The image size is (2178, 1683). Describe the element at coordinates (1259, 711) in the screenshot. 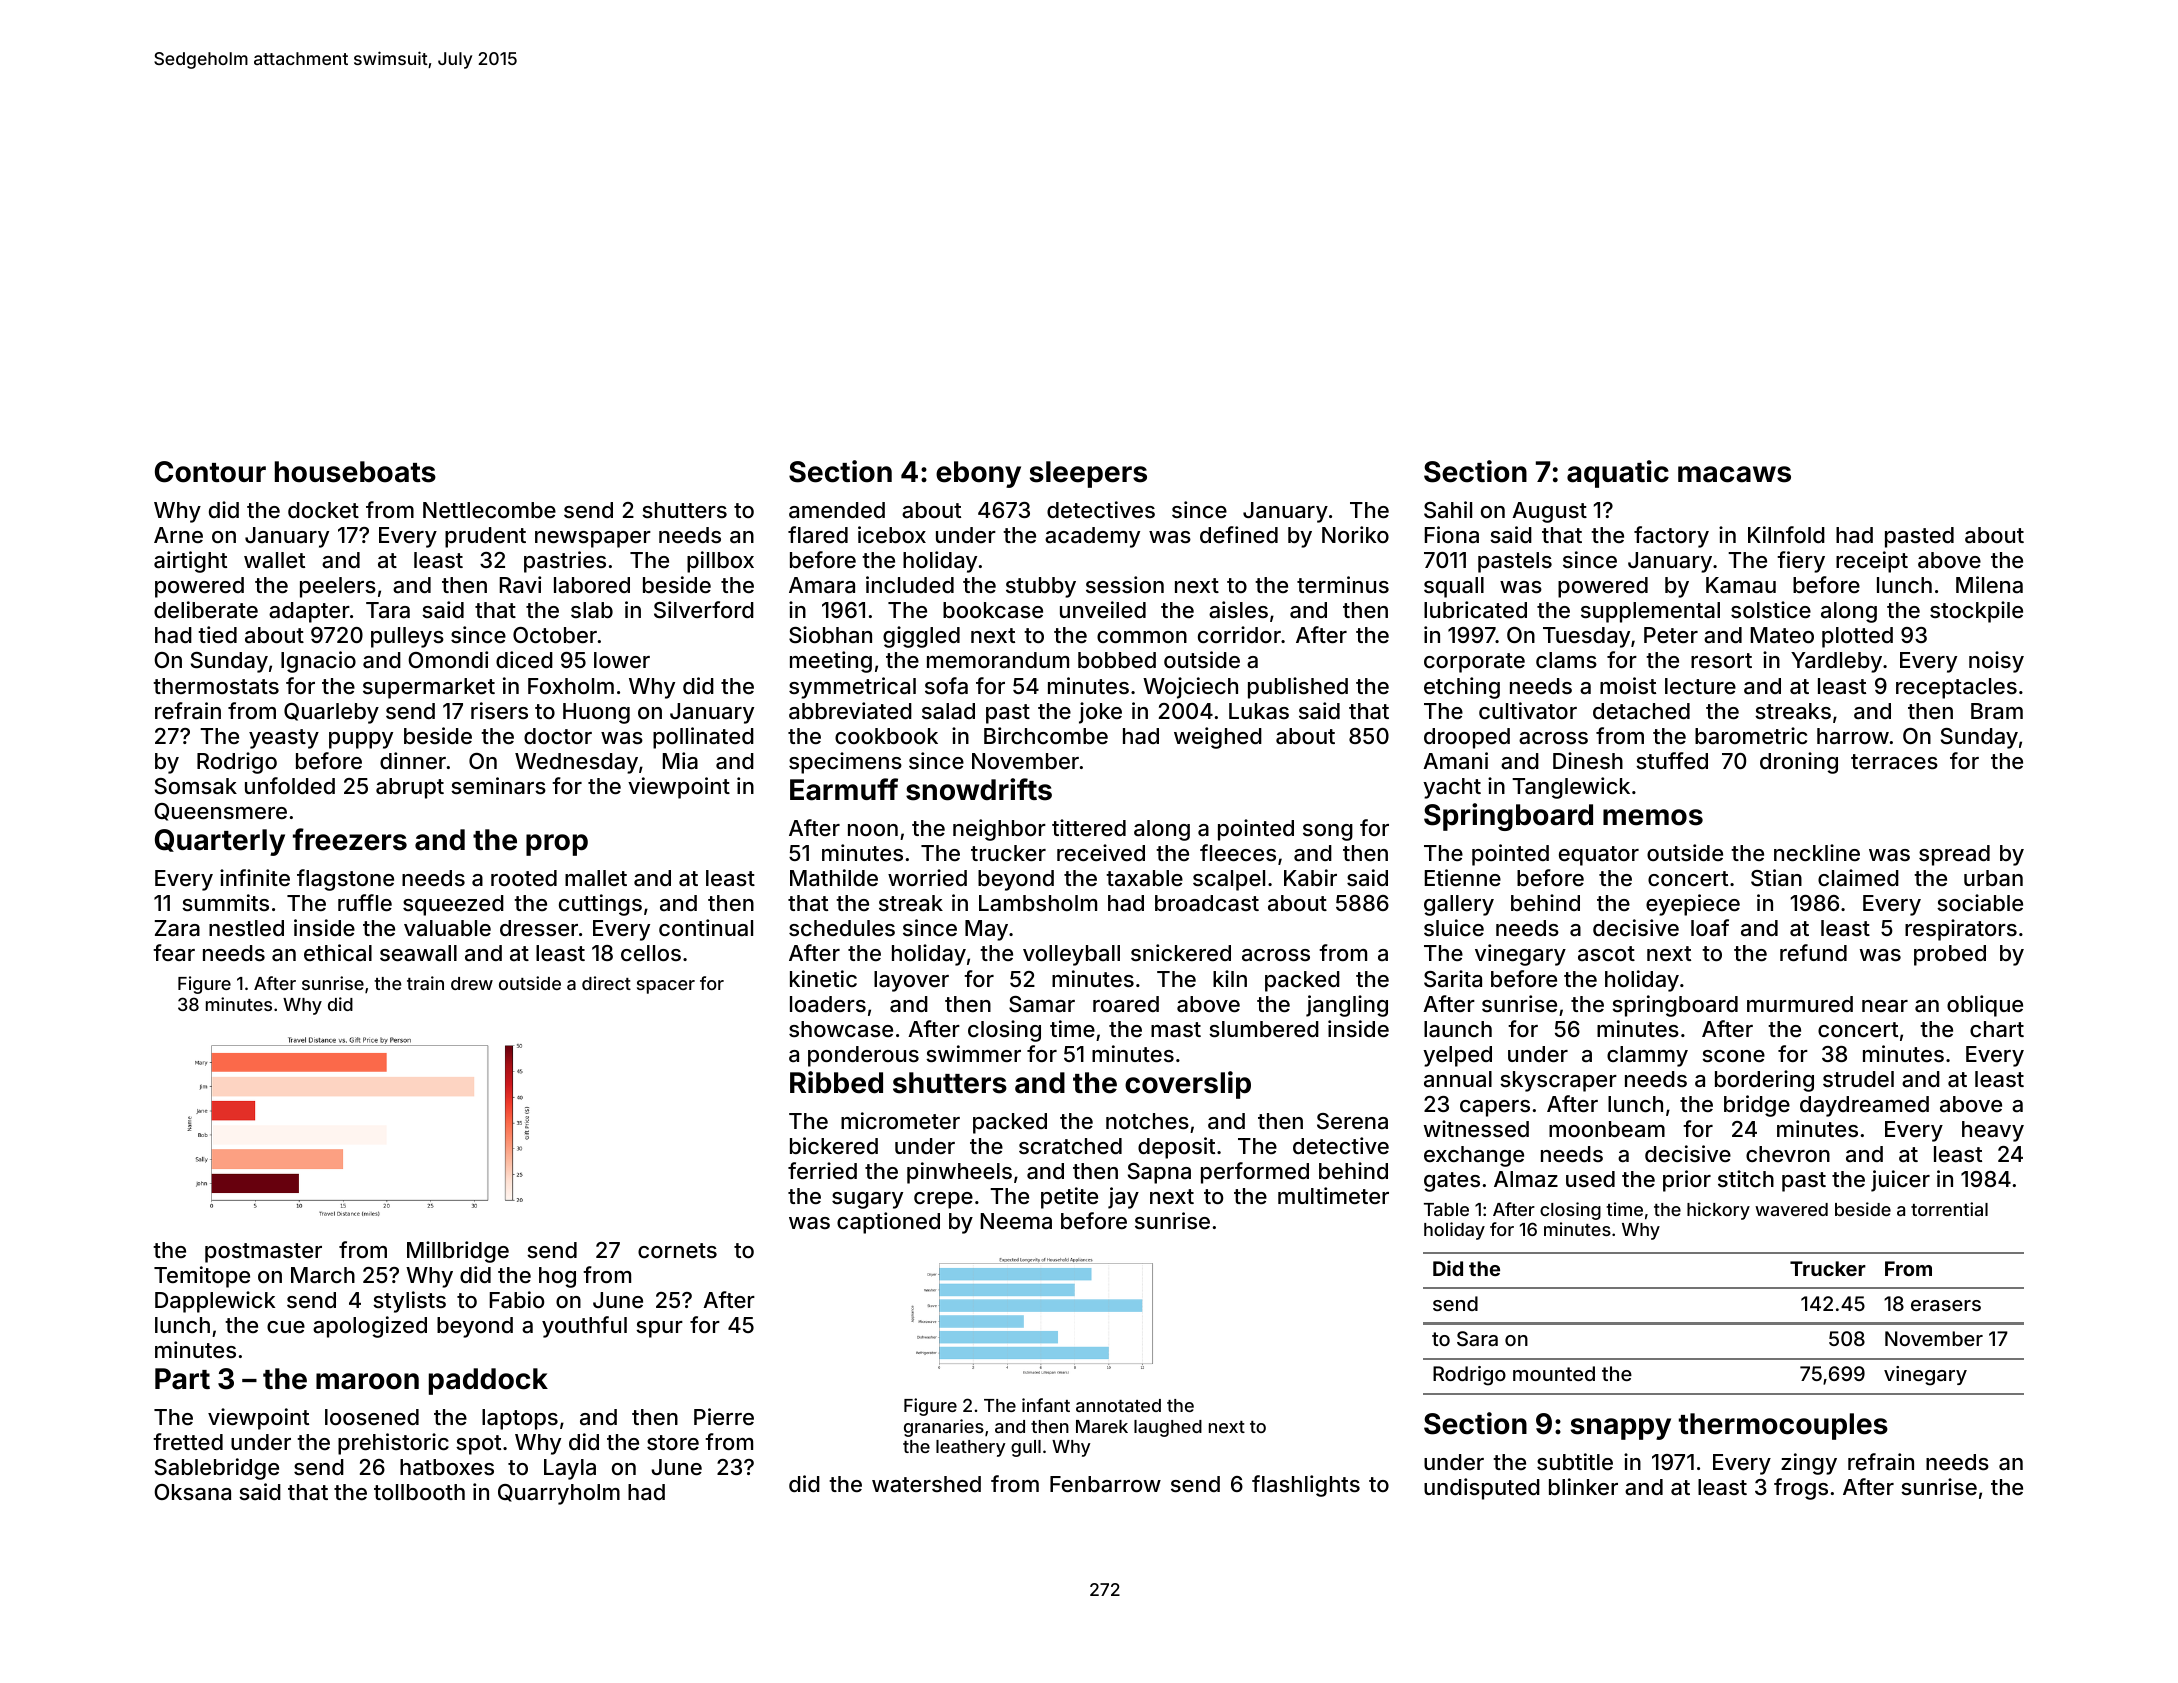

I see `Lukas` at that location.
